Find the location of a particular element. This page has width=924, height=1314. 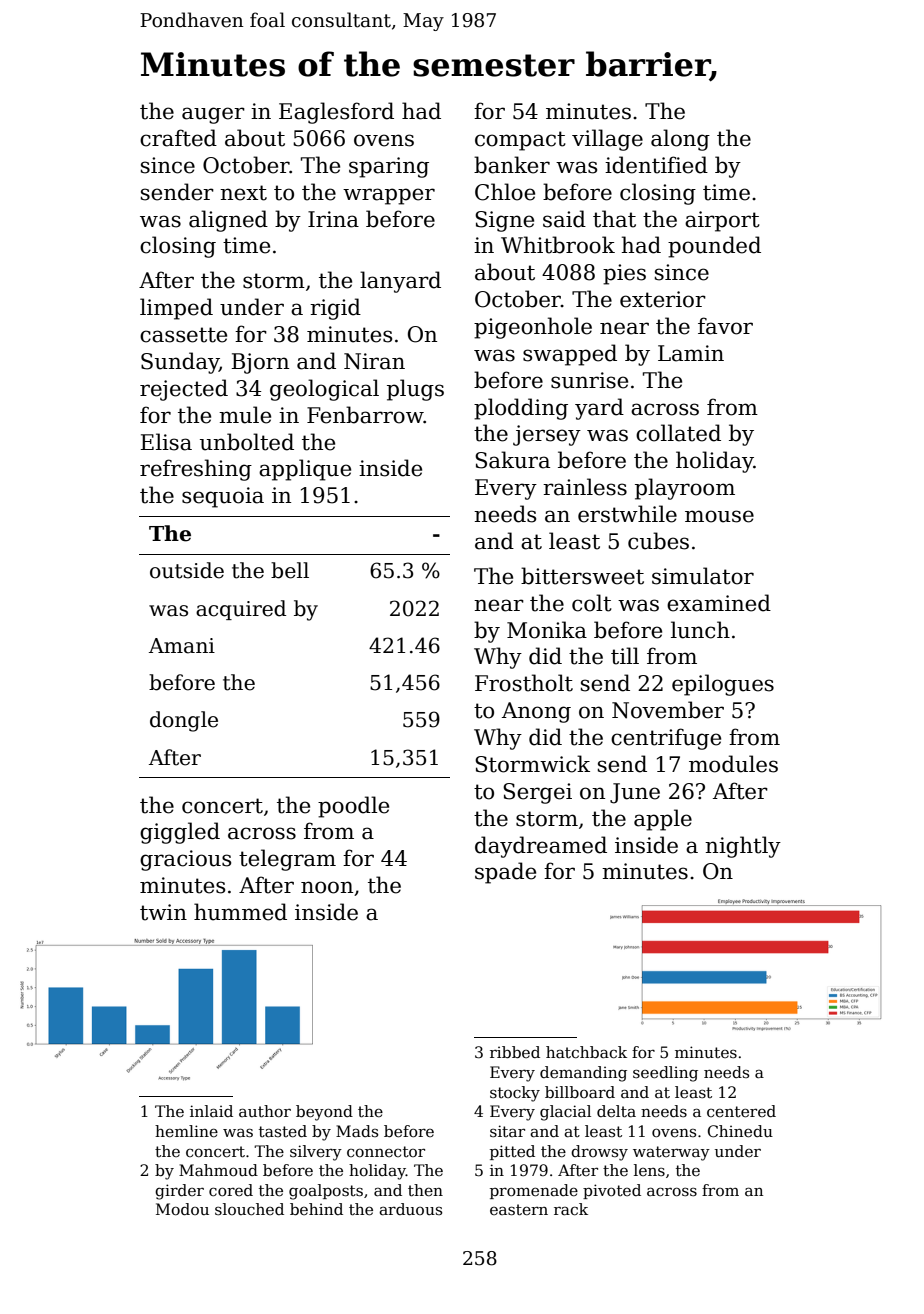

Elisa is located at coordinates (166, 442).
